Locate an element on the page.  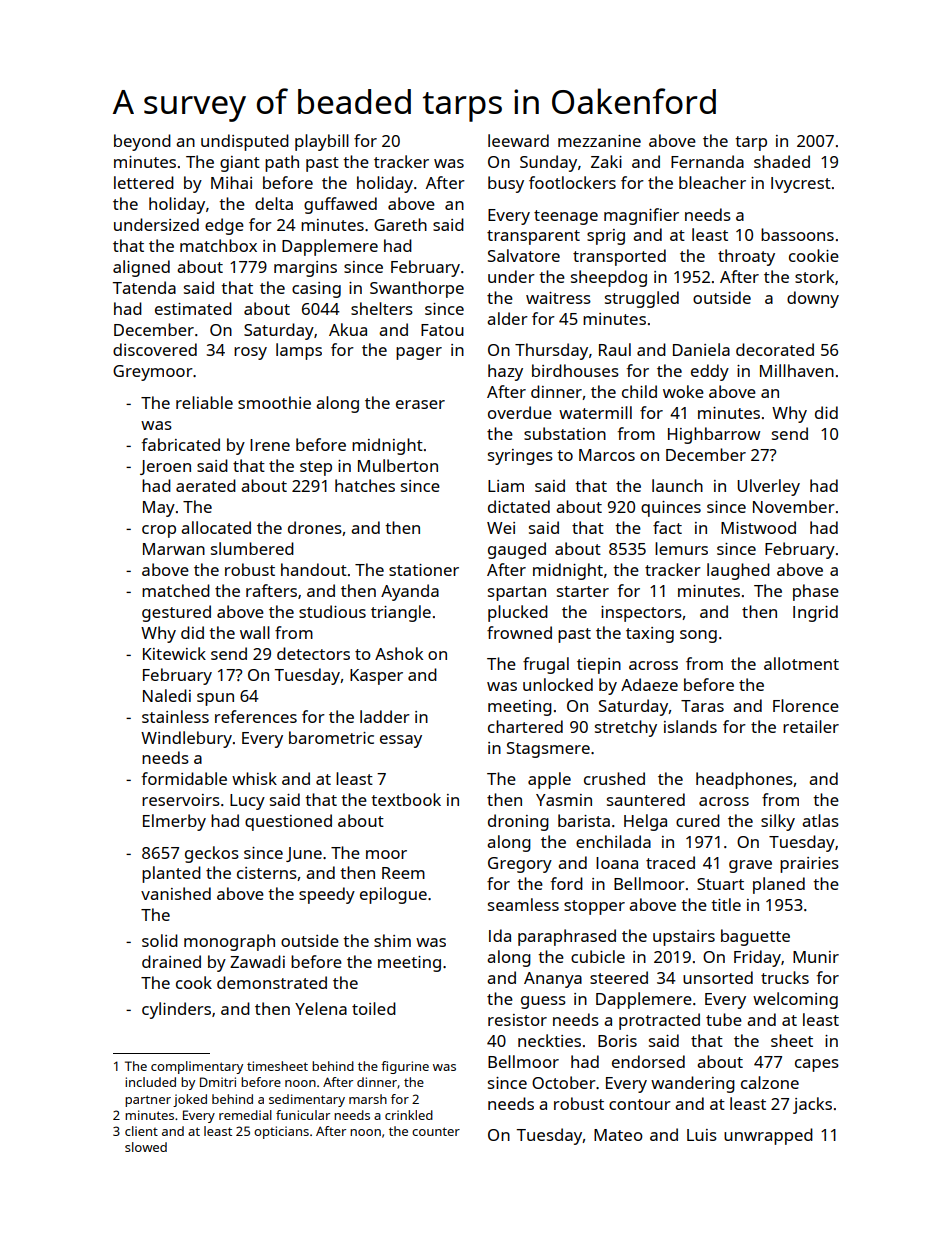
handout is located at coordinates (314, 569).
